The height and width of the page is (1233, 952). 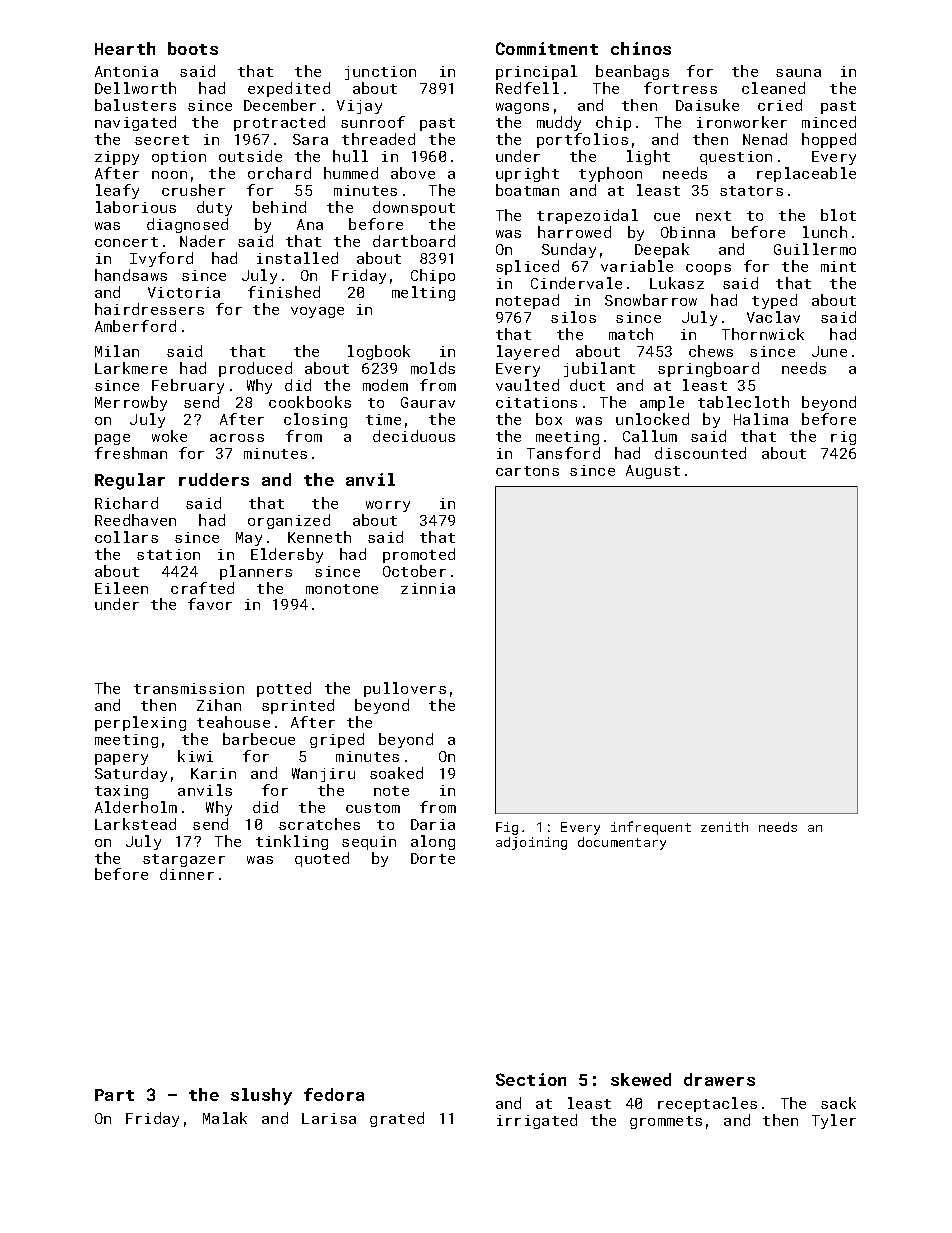 What do you see at coordinates (428, 402) in the page?
I see `Gaurav` at bounding box center [428, 402].
